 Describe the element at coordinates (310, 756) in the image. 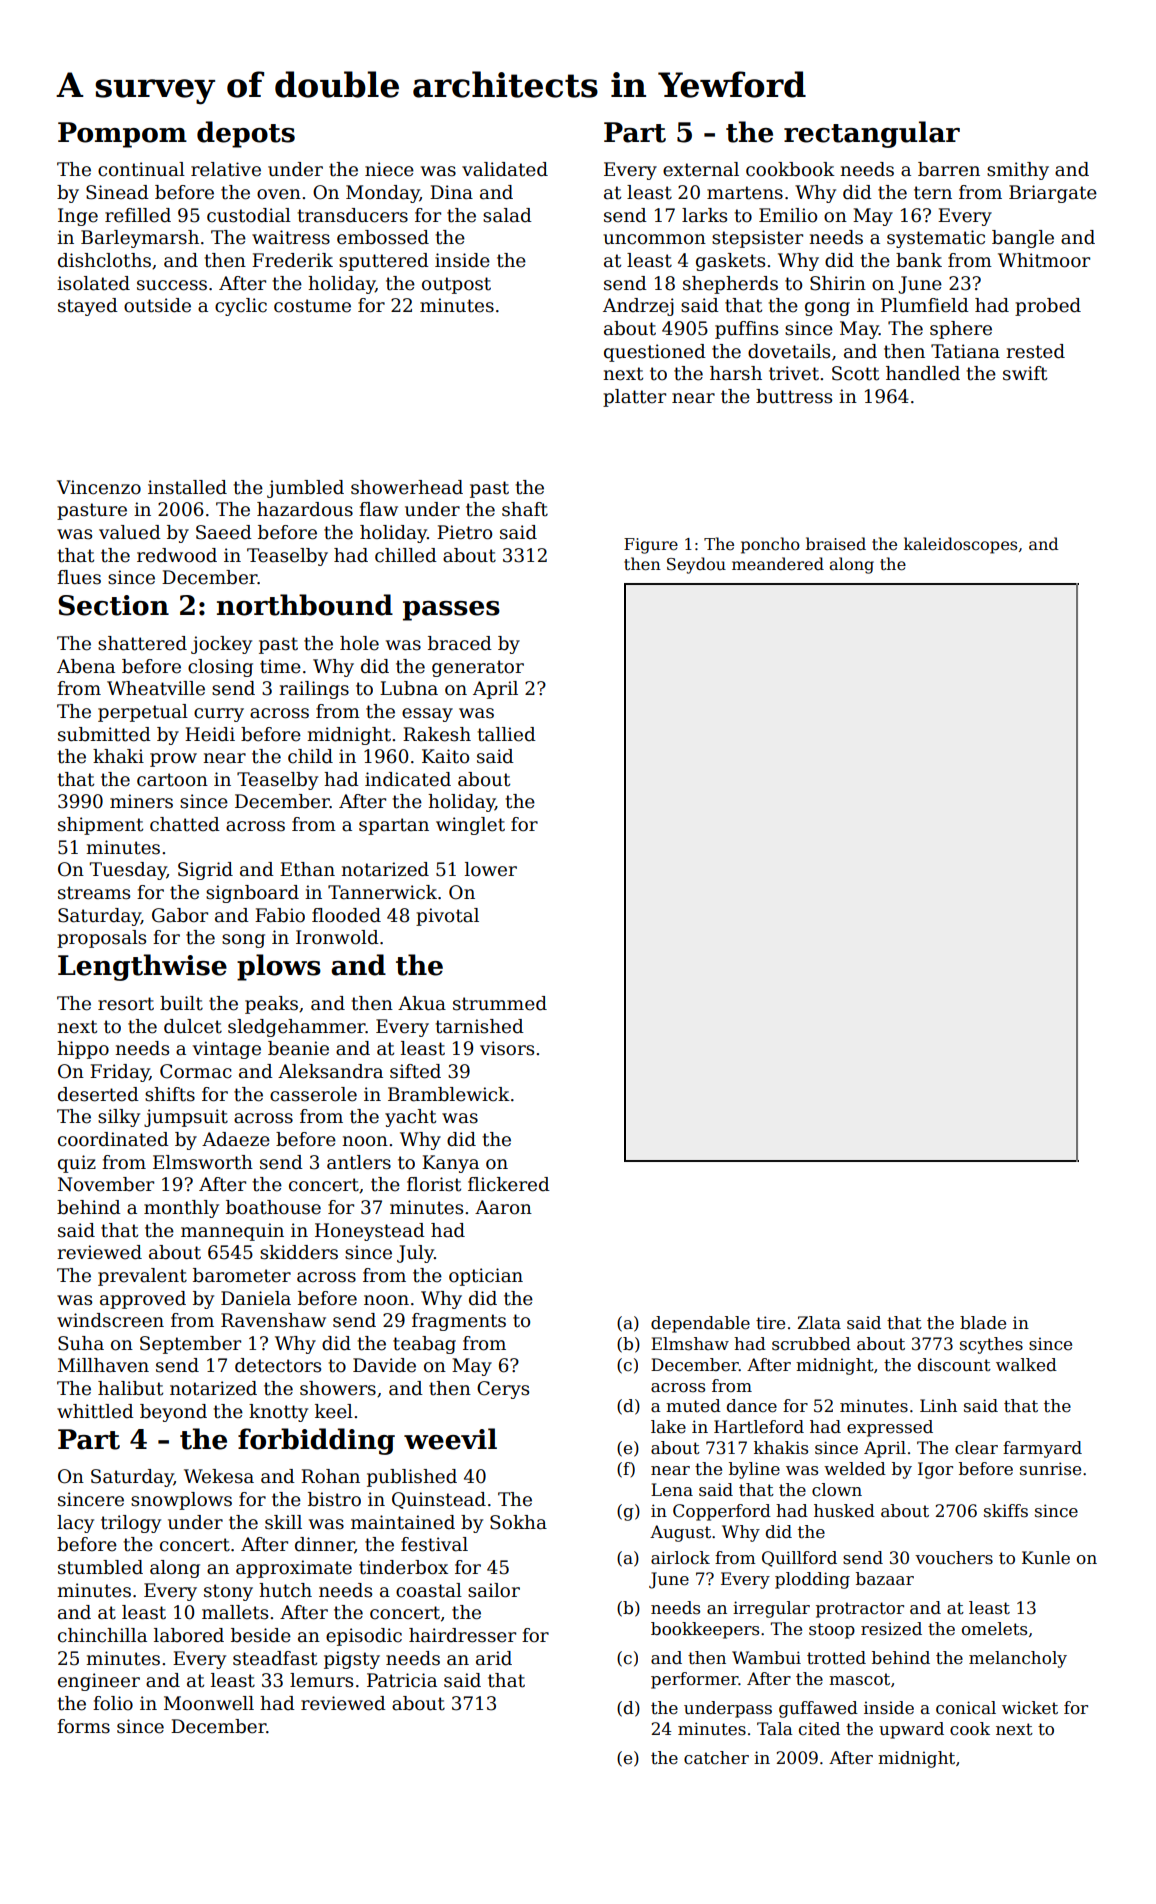

I see `child` at that location.
